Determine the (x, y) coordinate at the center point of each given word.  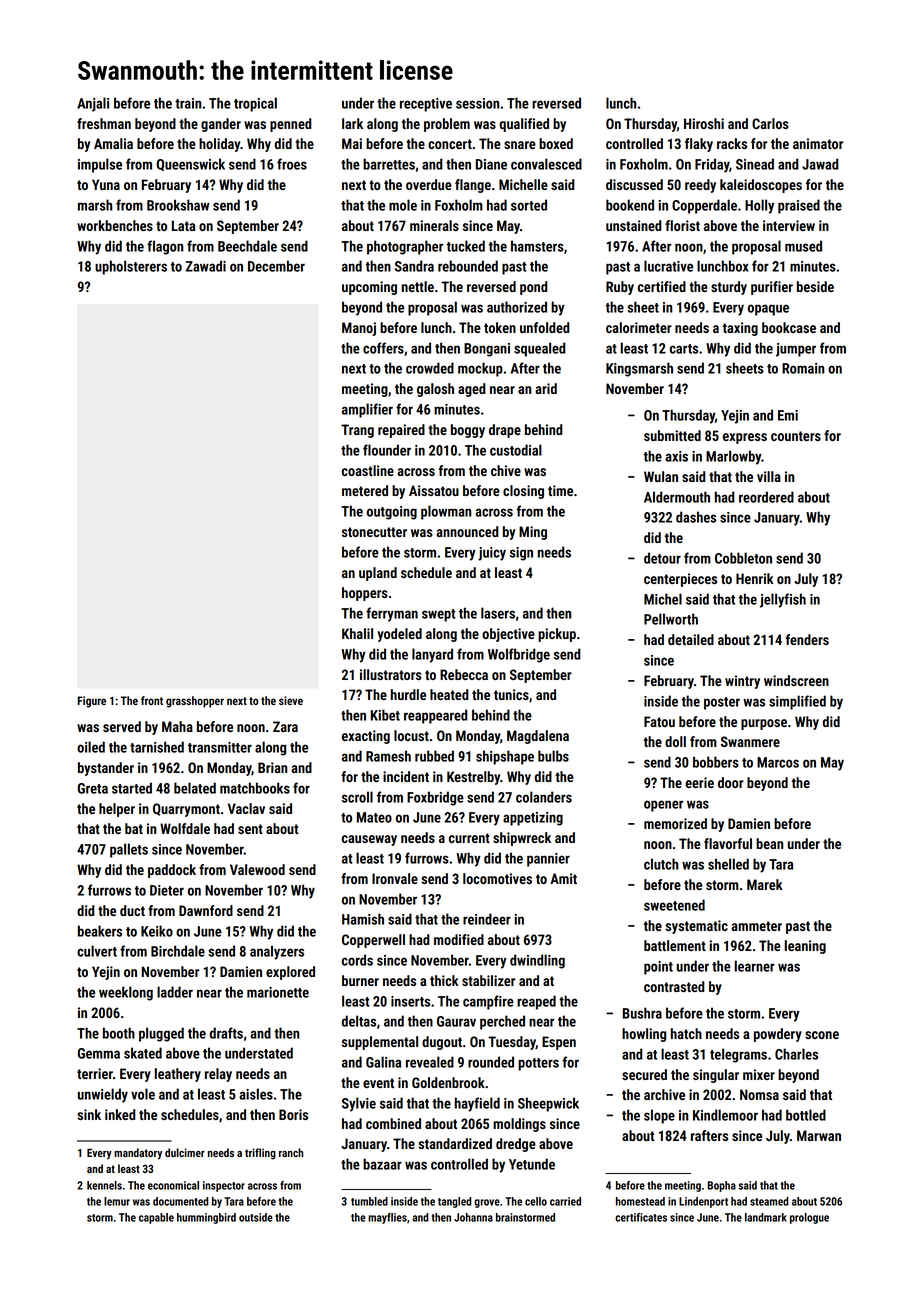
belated (195, 788)
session (477, 103)
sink (89, 1114)
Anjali (93, 104)
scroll (357, 797)
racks (732, 143)
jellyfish (783, 600)
